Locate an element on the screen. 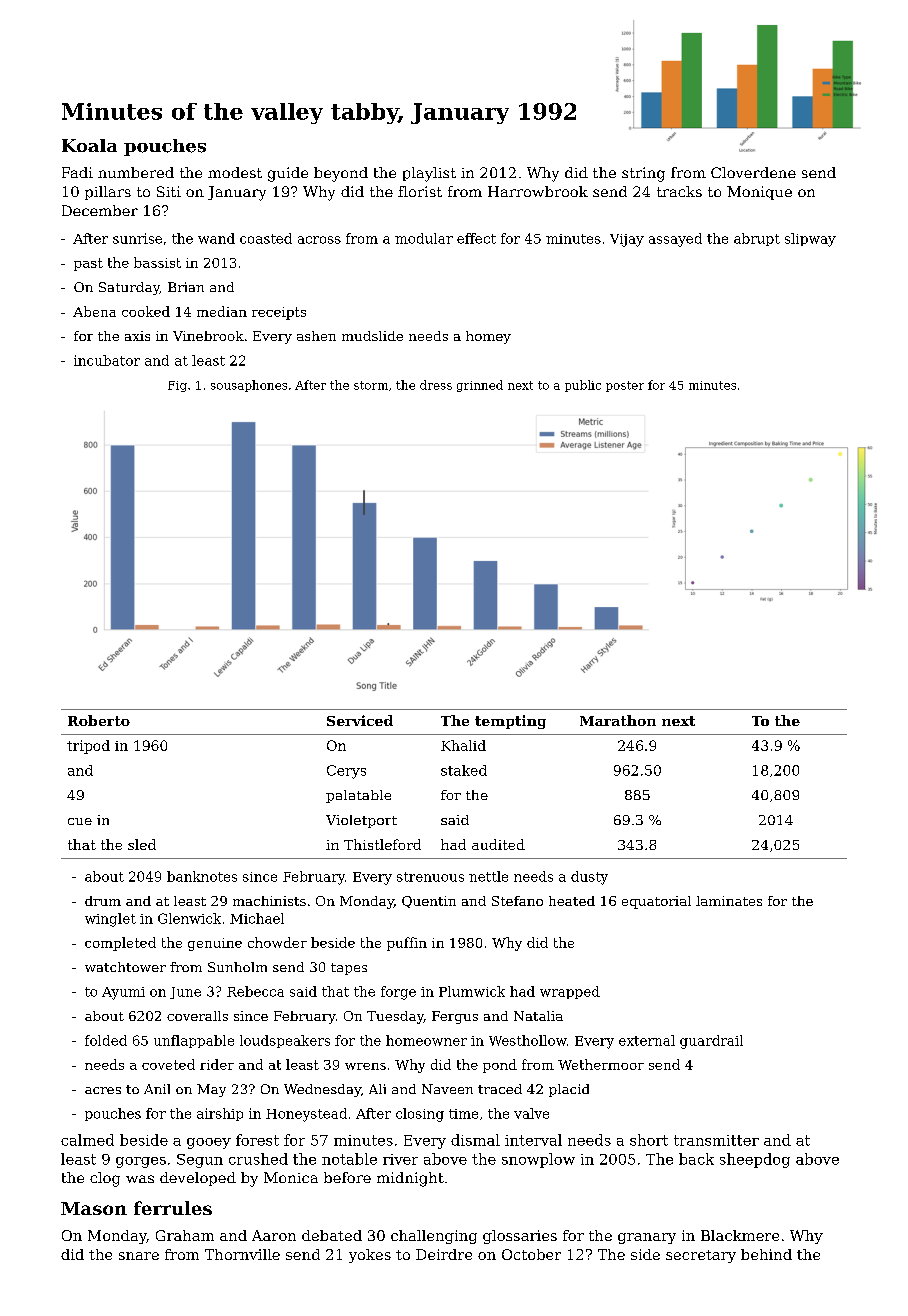 The height and width of the screenshot is (1316, 908). coveted is located at coordinates (168, 1064).
